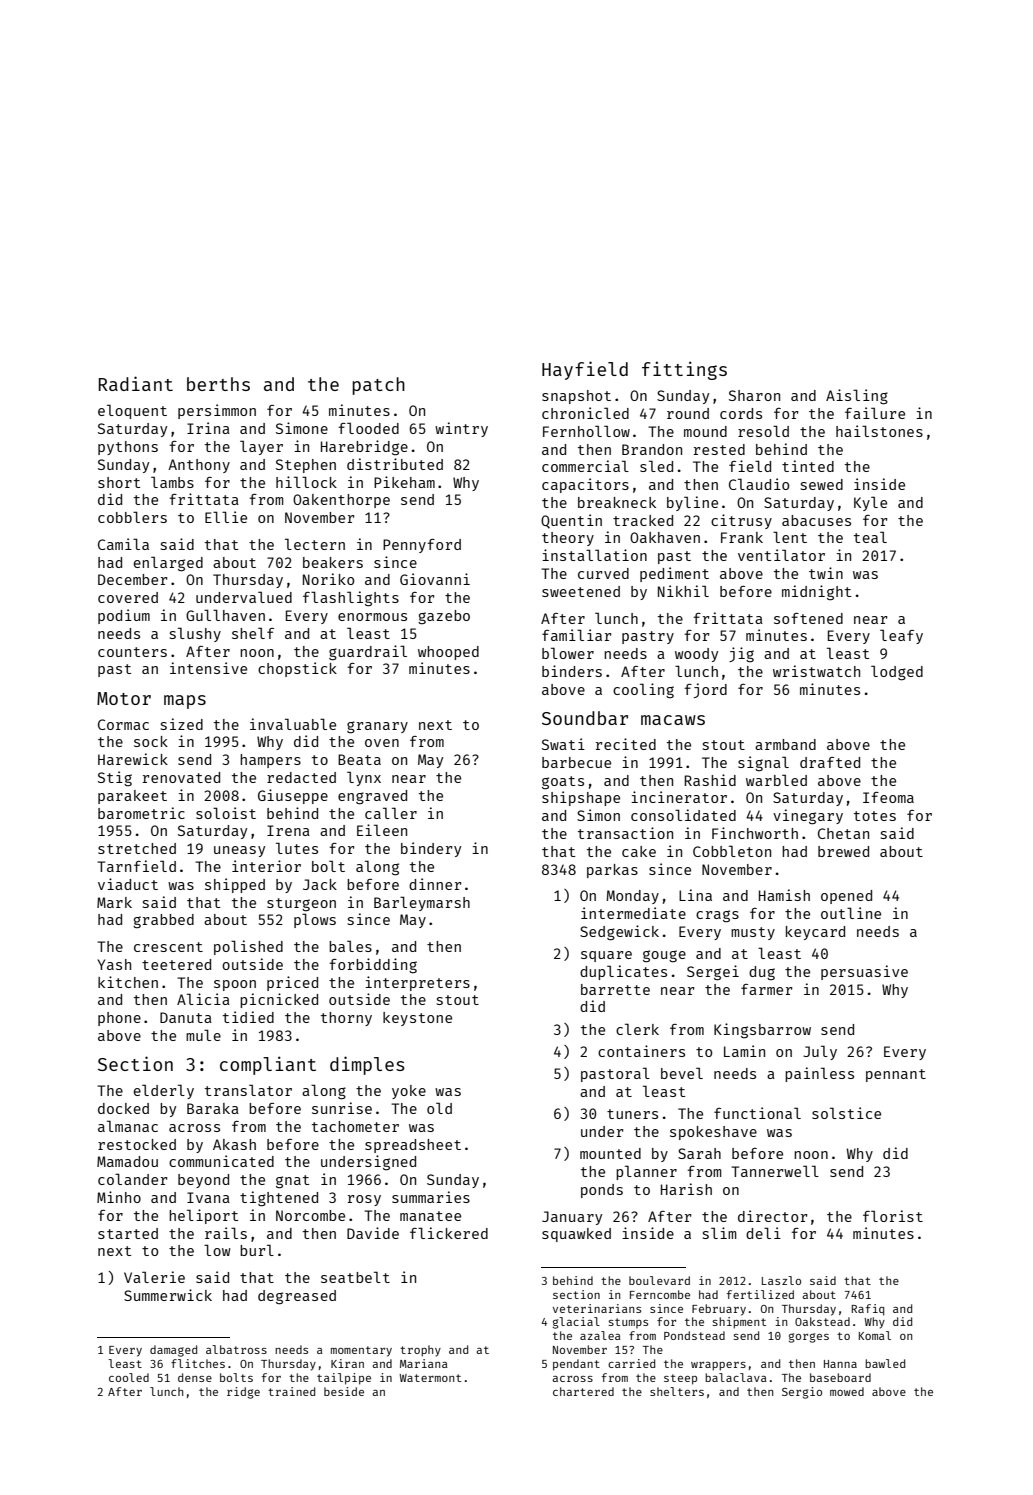 The height and width of the document is (1495, 1033). I want to click on parkas, so click(612, 871).
